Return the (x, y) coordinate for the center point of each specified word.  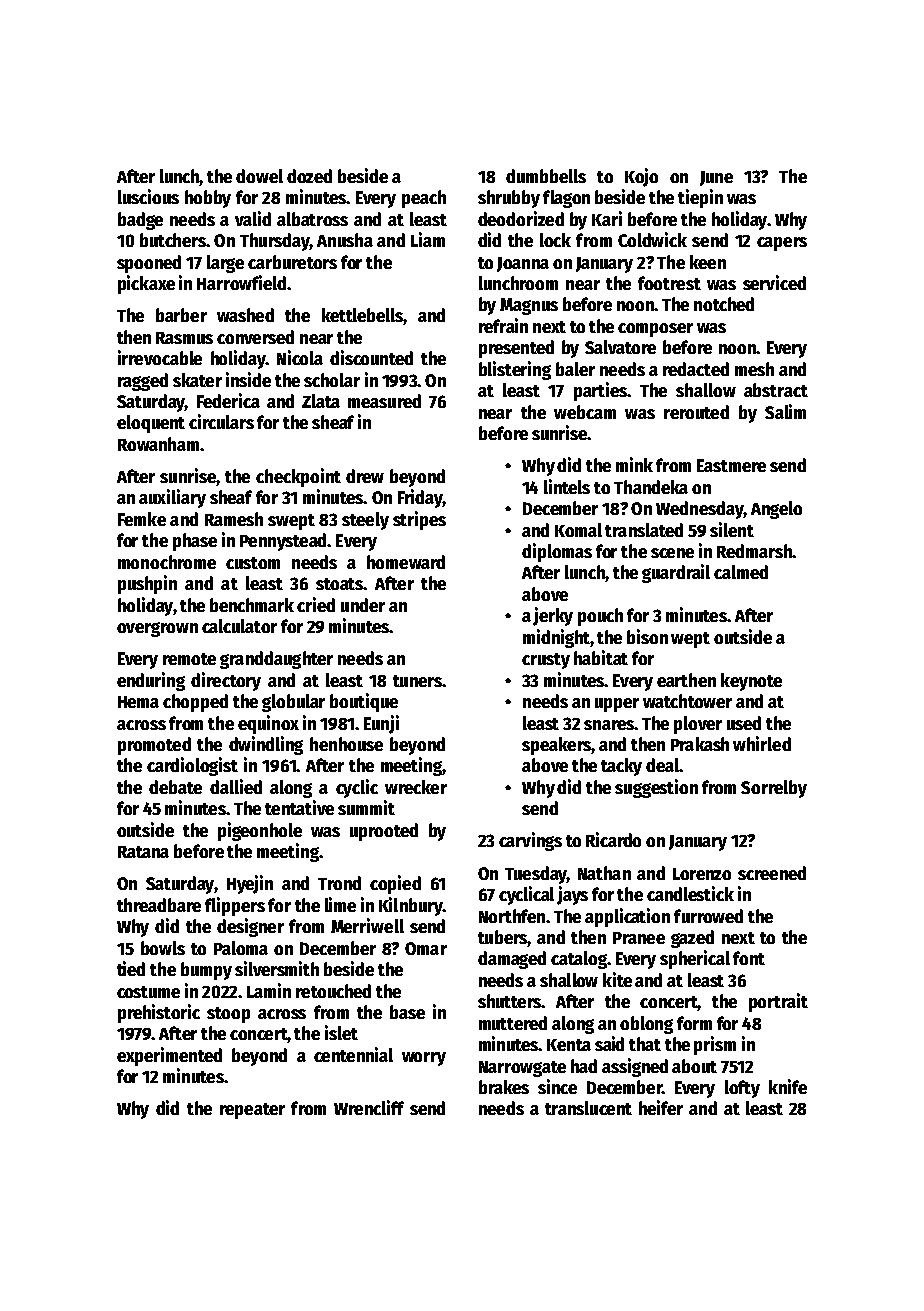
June (716, 178)
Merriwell (367, 925)
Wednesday (700, 510)
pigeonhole (260, 831)
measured (384, 401)
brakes (504, 1087)
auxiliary (172, 498)
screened (772, 873)
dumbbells (546, 176)
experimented (169, 1056)
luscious (148, 196)
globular (293, 703)
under (363, 605)
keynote (751, 682)
